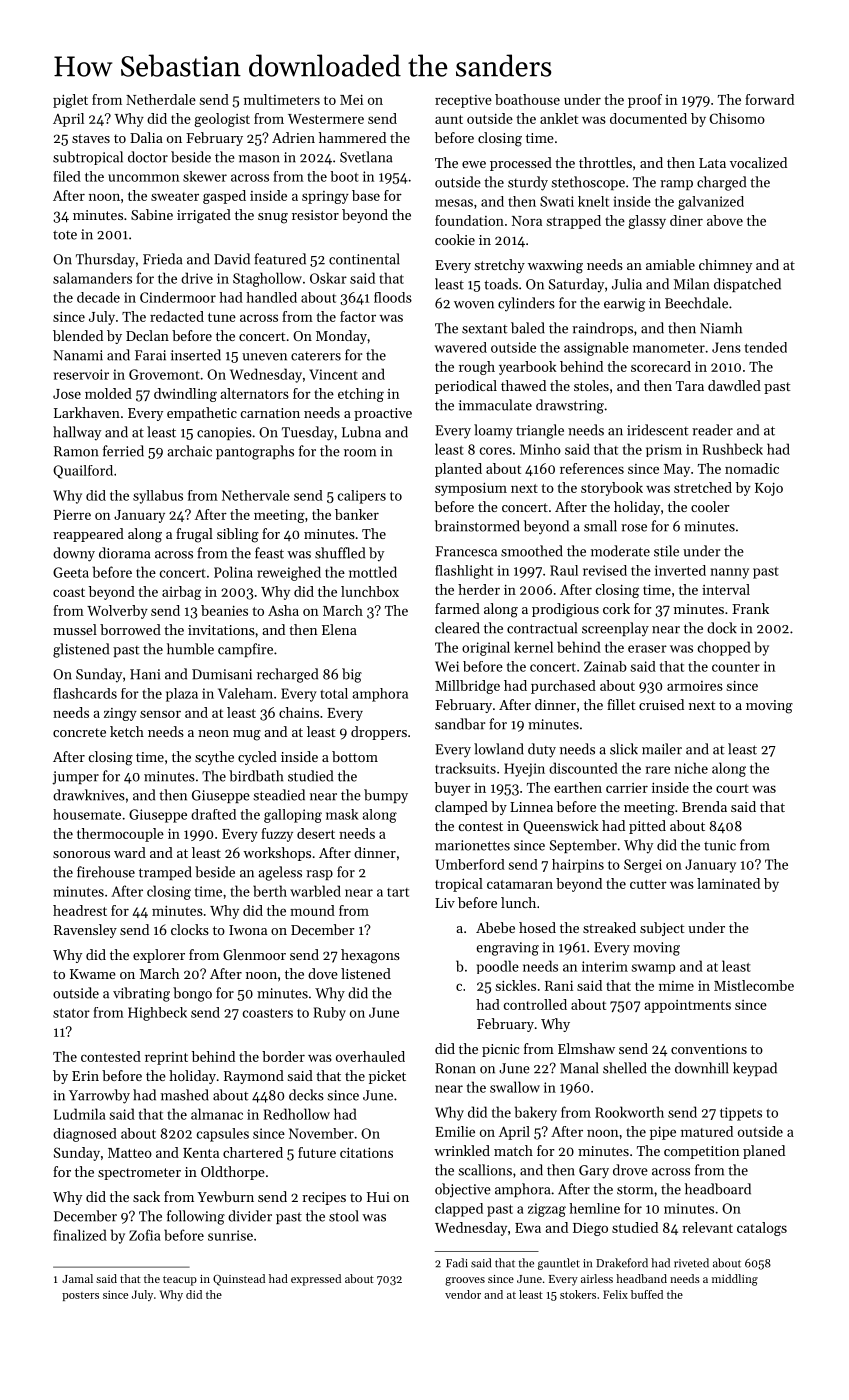  Describe the element at coordinates (80, 1296) in the screenshot. I see `posters` at that location.
